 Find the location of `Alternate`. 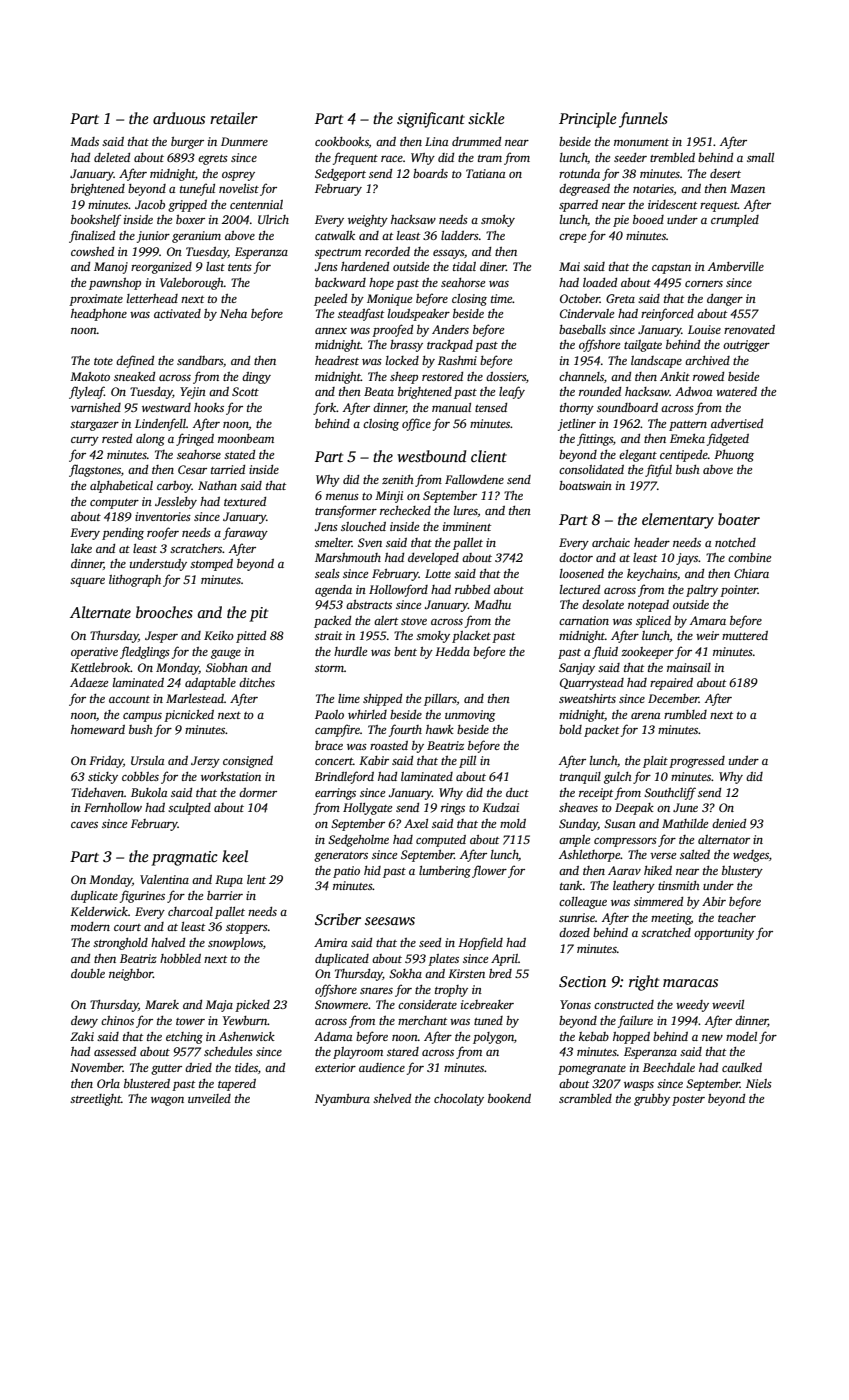

Alternate is located at coordinates (100, 612).
